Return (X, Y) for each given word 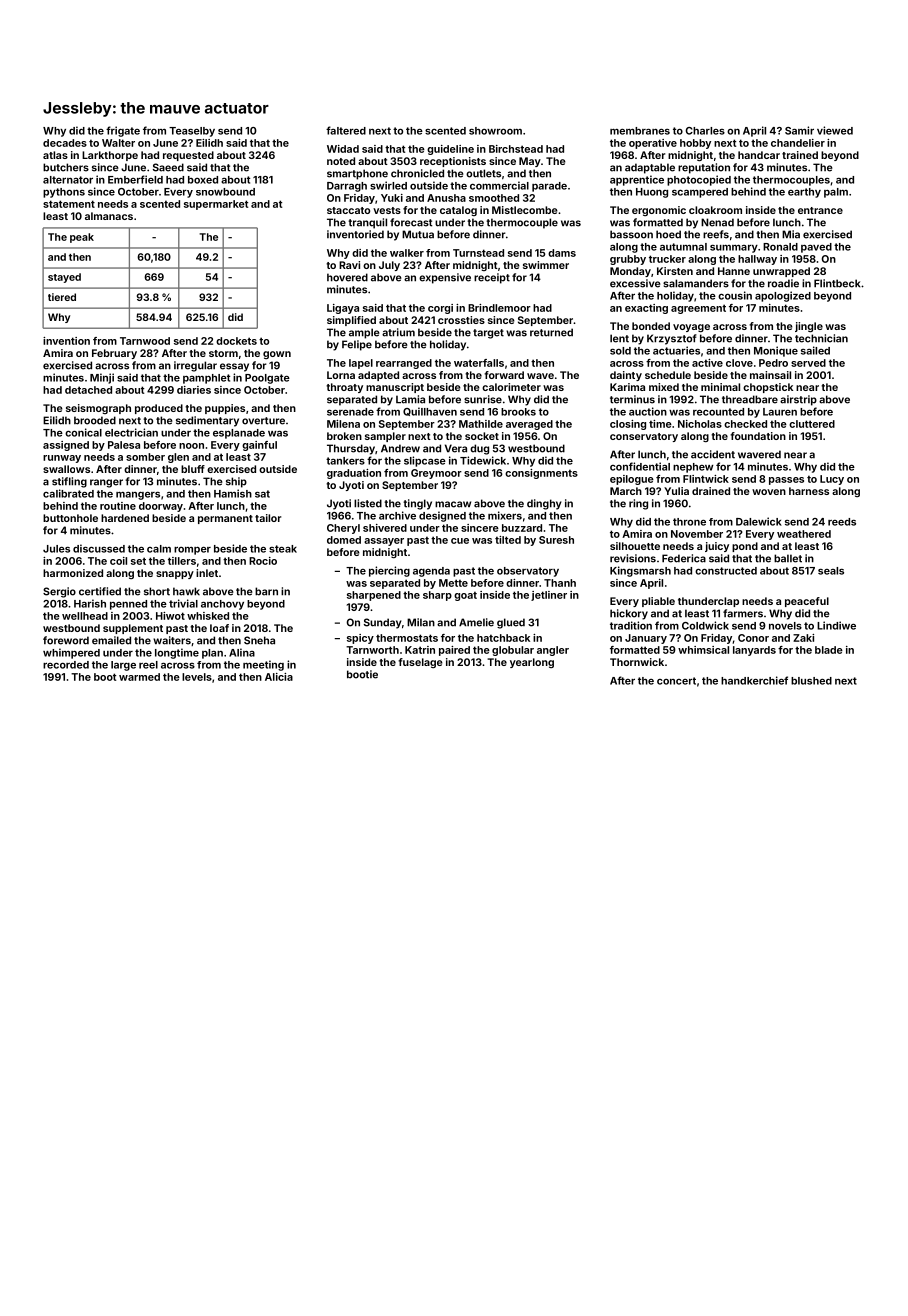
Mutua (418, 234)
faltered (346, 130)
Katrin (420, 650)
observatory (528, 572)
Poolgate (267, 379)
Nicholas (700, 424)
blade (829, 650)
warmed (139, 677)
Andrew (400, 448)
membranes (640, 131)
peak (82, 238)
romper (192, 550)
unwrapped (781, 272)
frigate (123, 131)
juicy (717, 547)
